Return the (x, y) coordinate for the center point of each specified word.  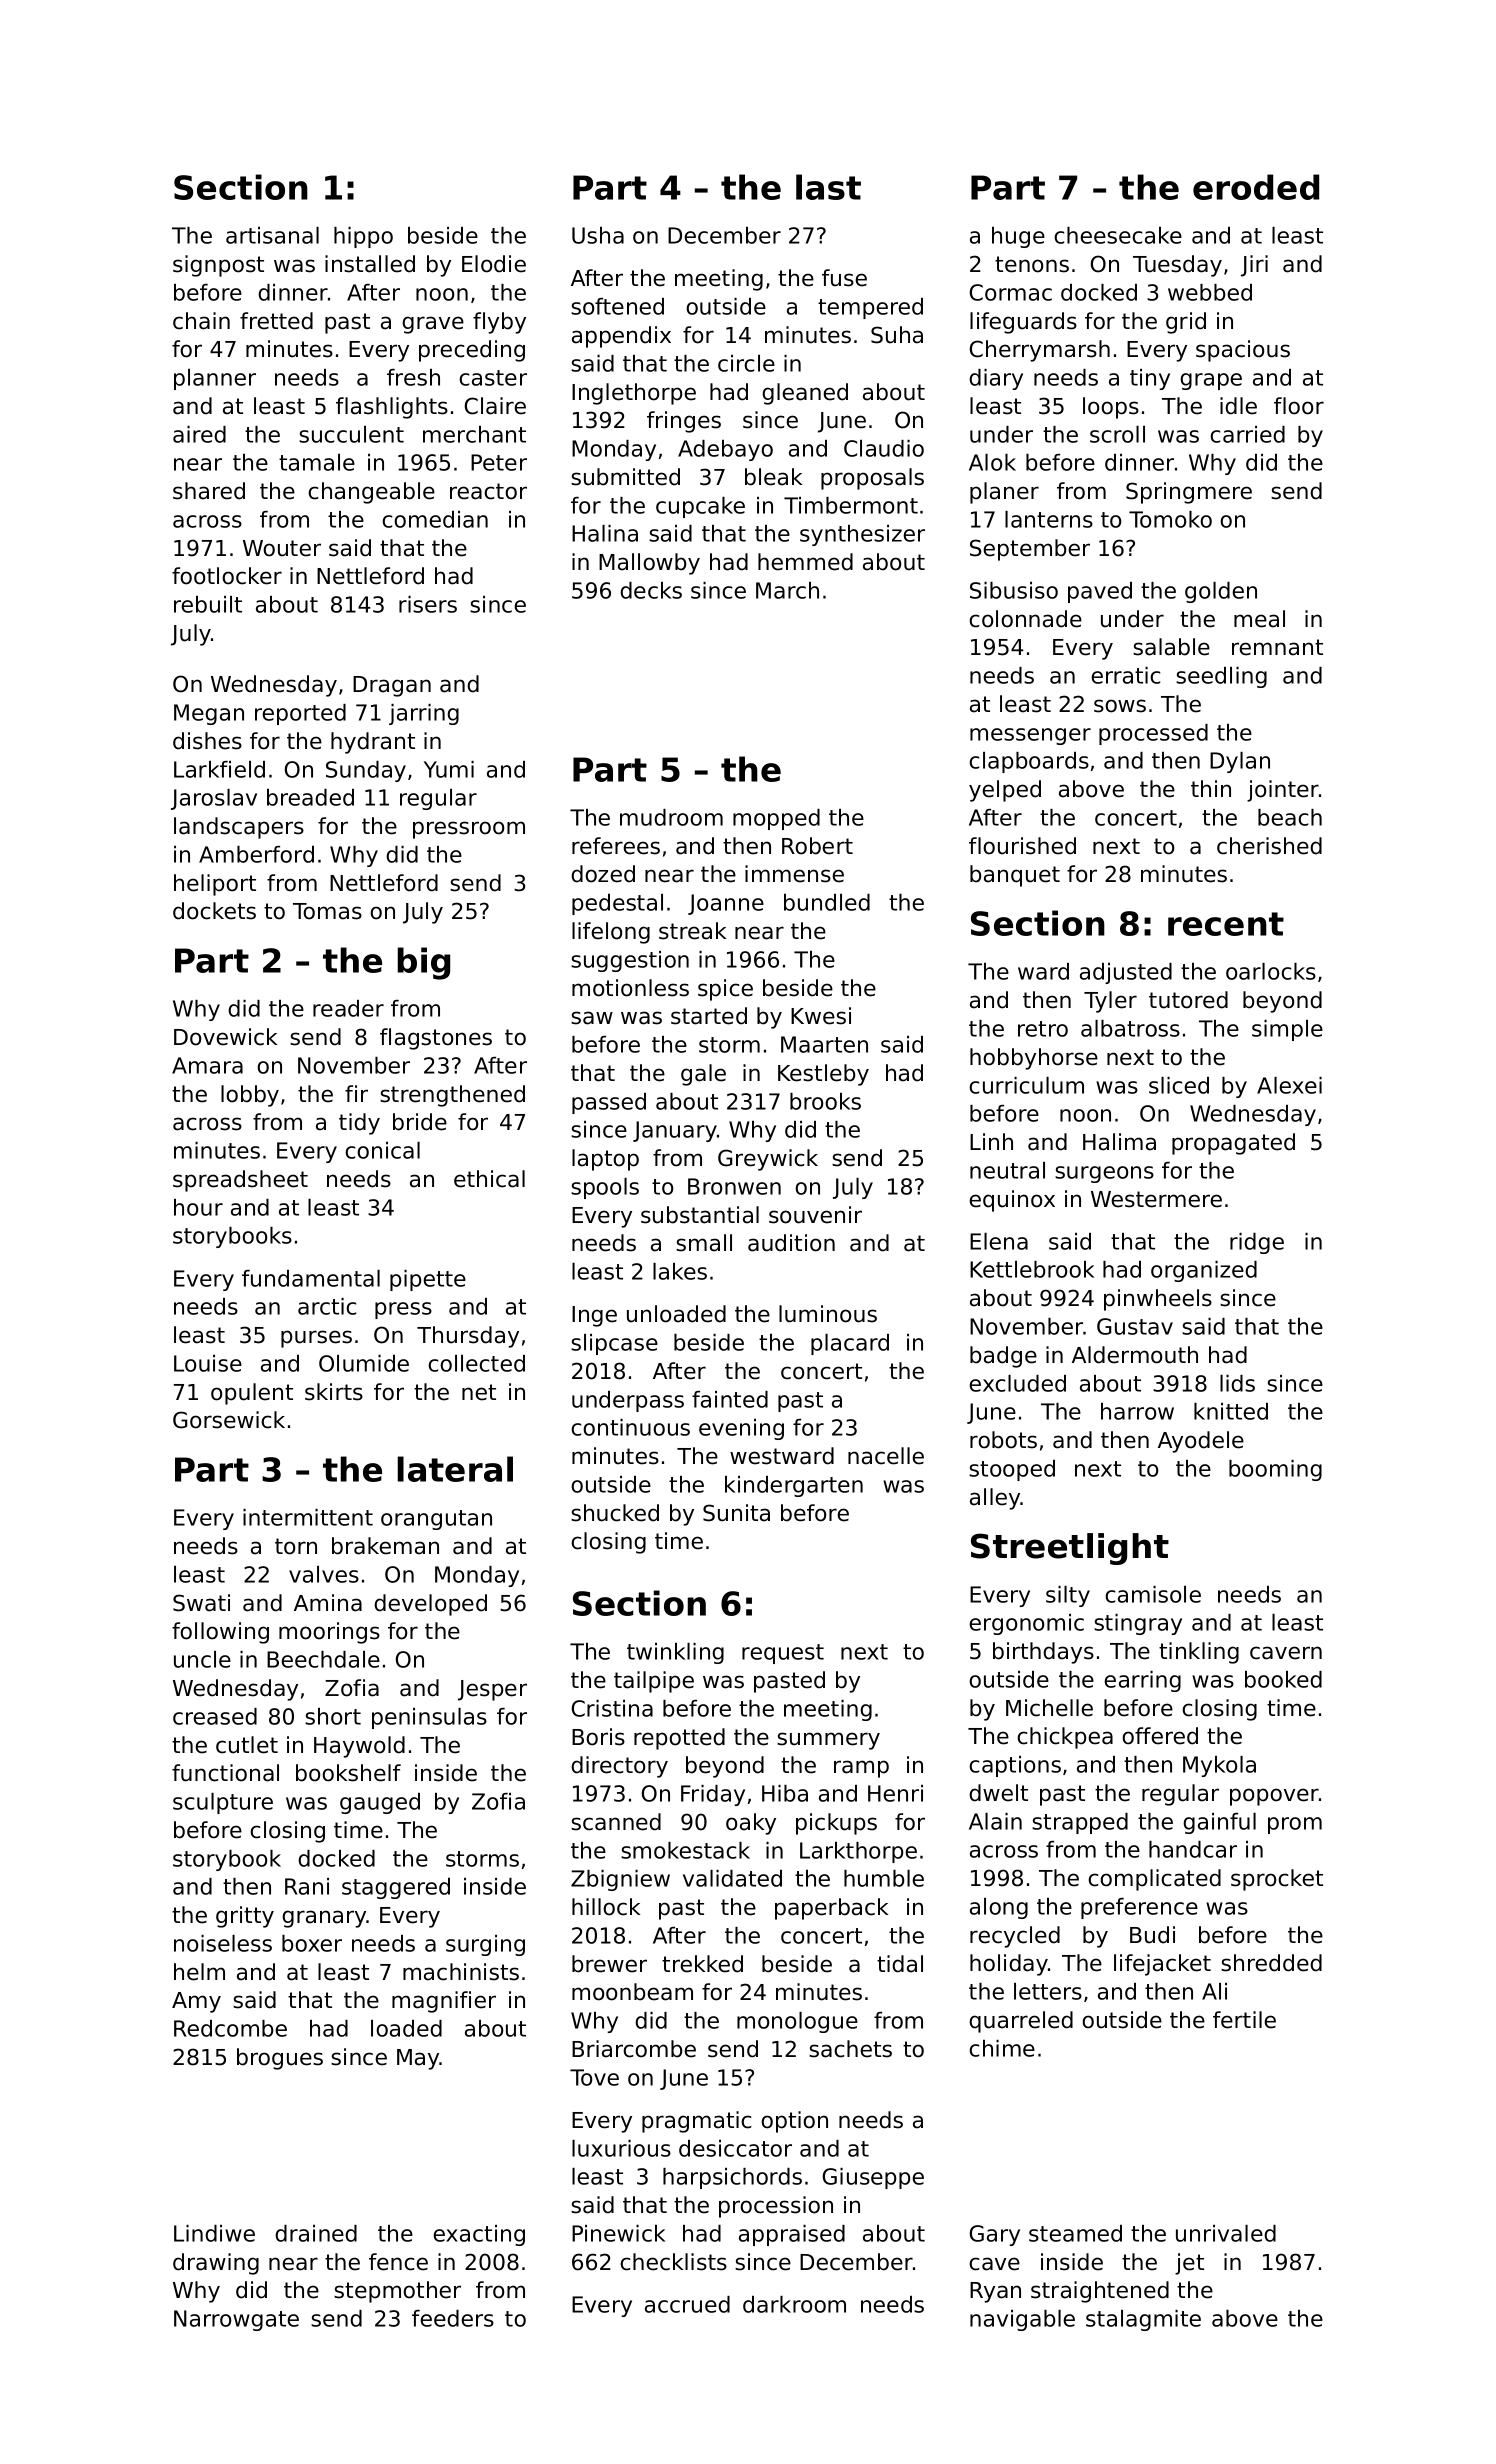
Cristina (612, 1708)
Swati (201, 1603)
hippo (363, 237)
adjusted (1126, 973)
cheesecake (1118, 235)
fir (356, 1093)
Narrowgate (236, 2320)
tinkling (1199, 1653)
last (828, 187)
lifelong (611, 933)
